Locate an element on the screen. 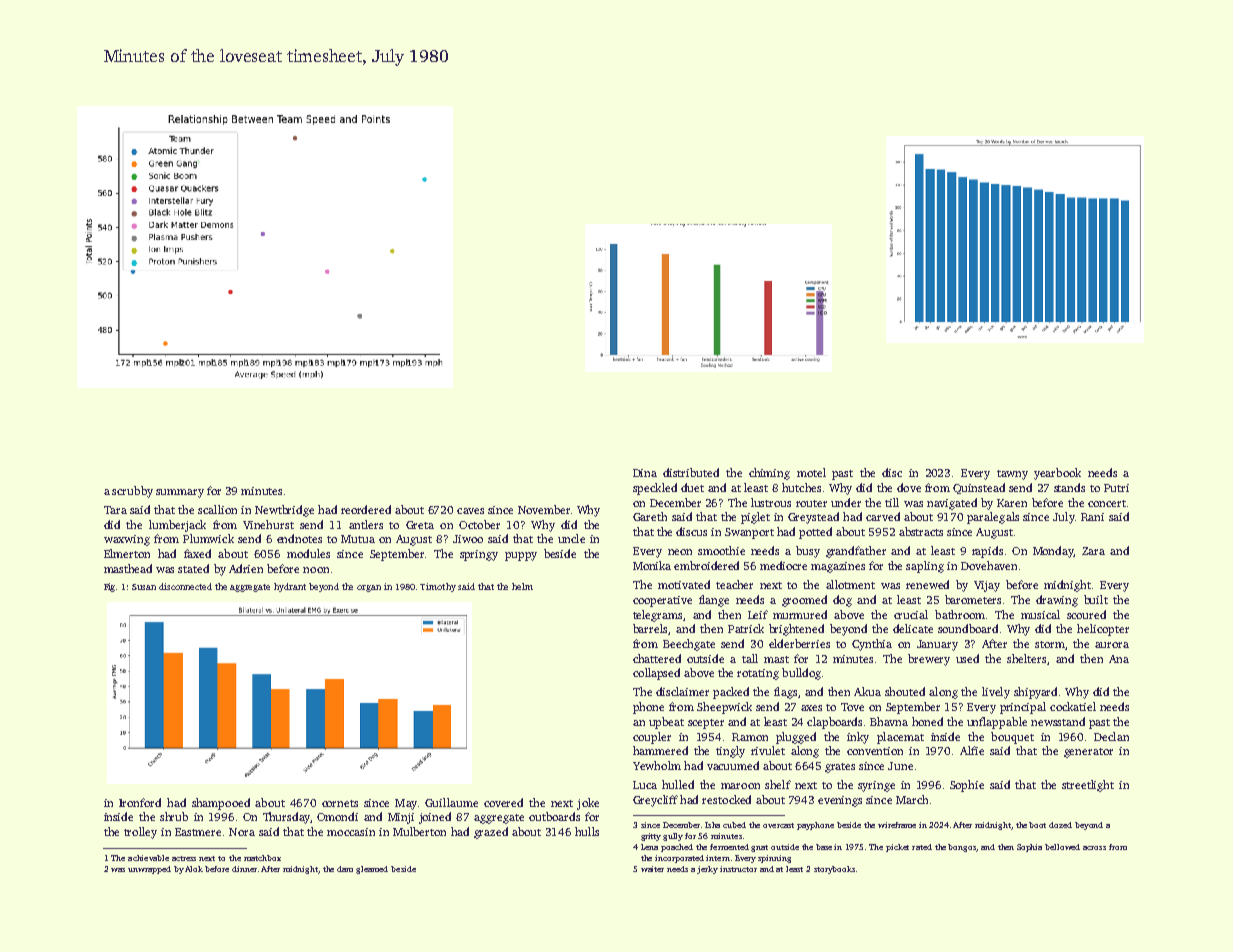 This screenshot has height=952, width=1233. evenings is located at coordinates (840, 801).
